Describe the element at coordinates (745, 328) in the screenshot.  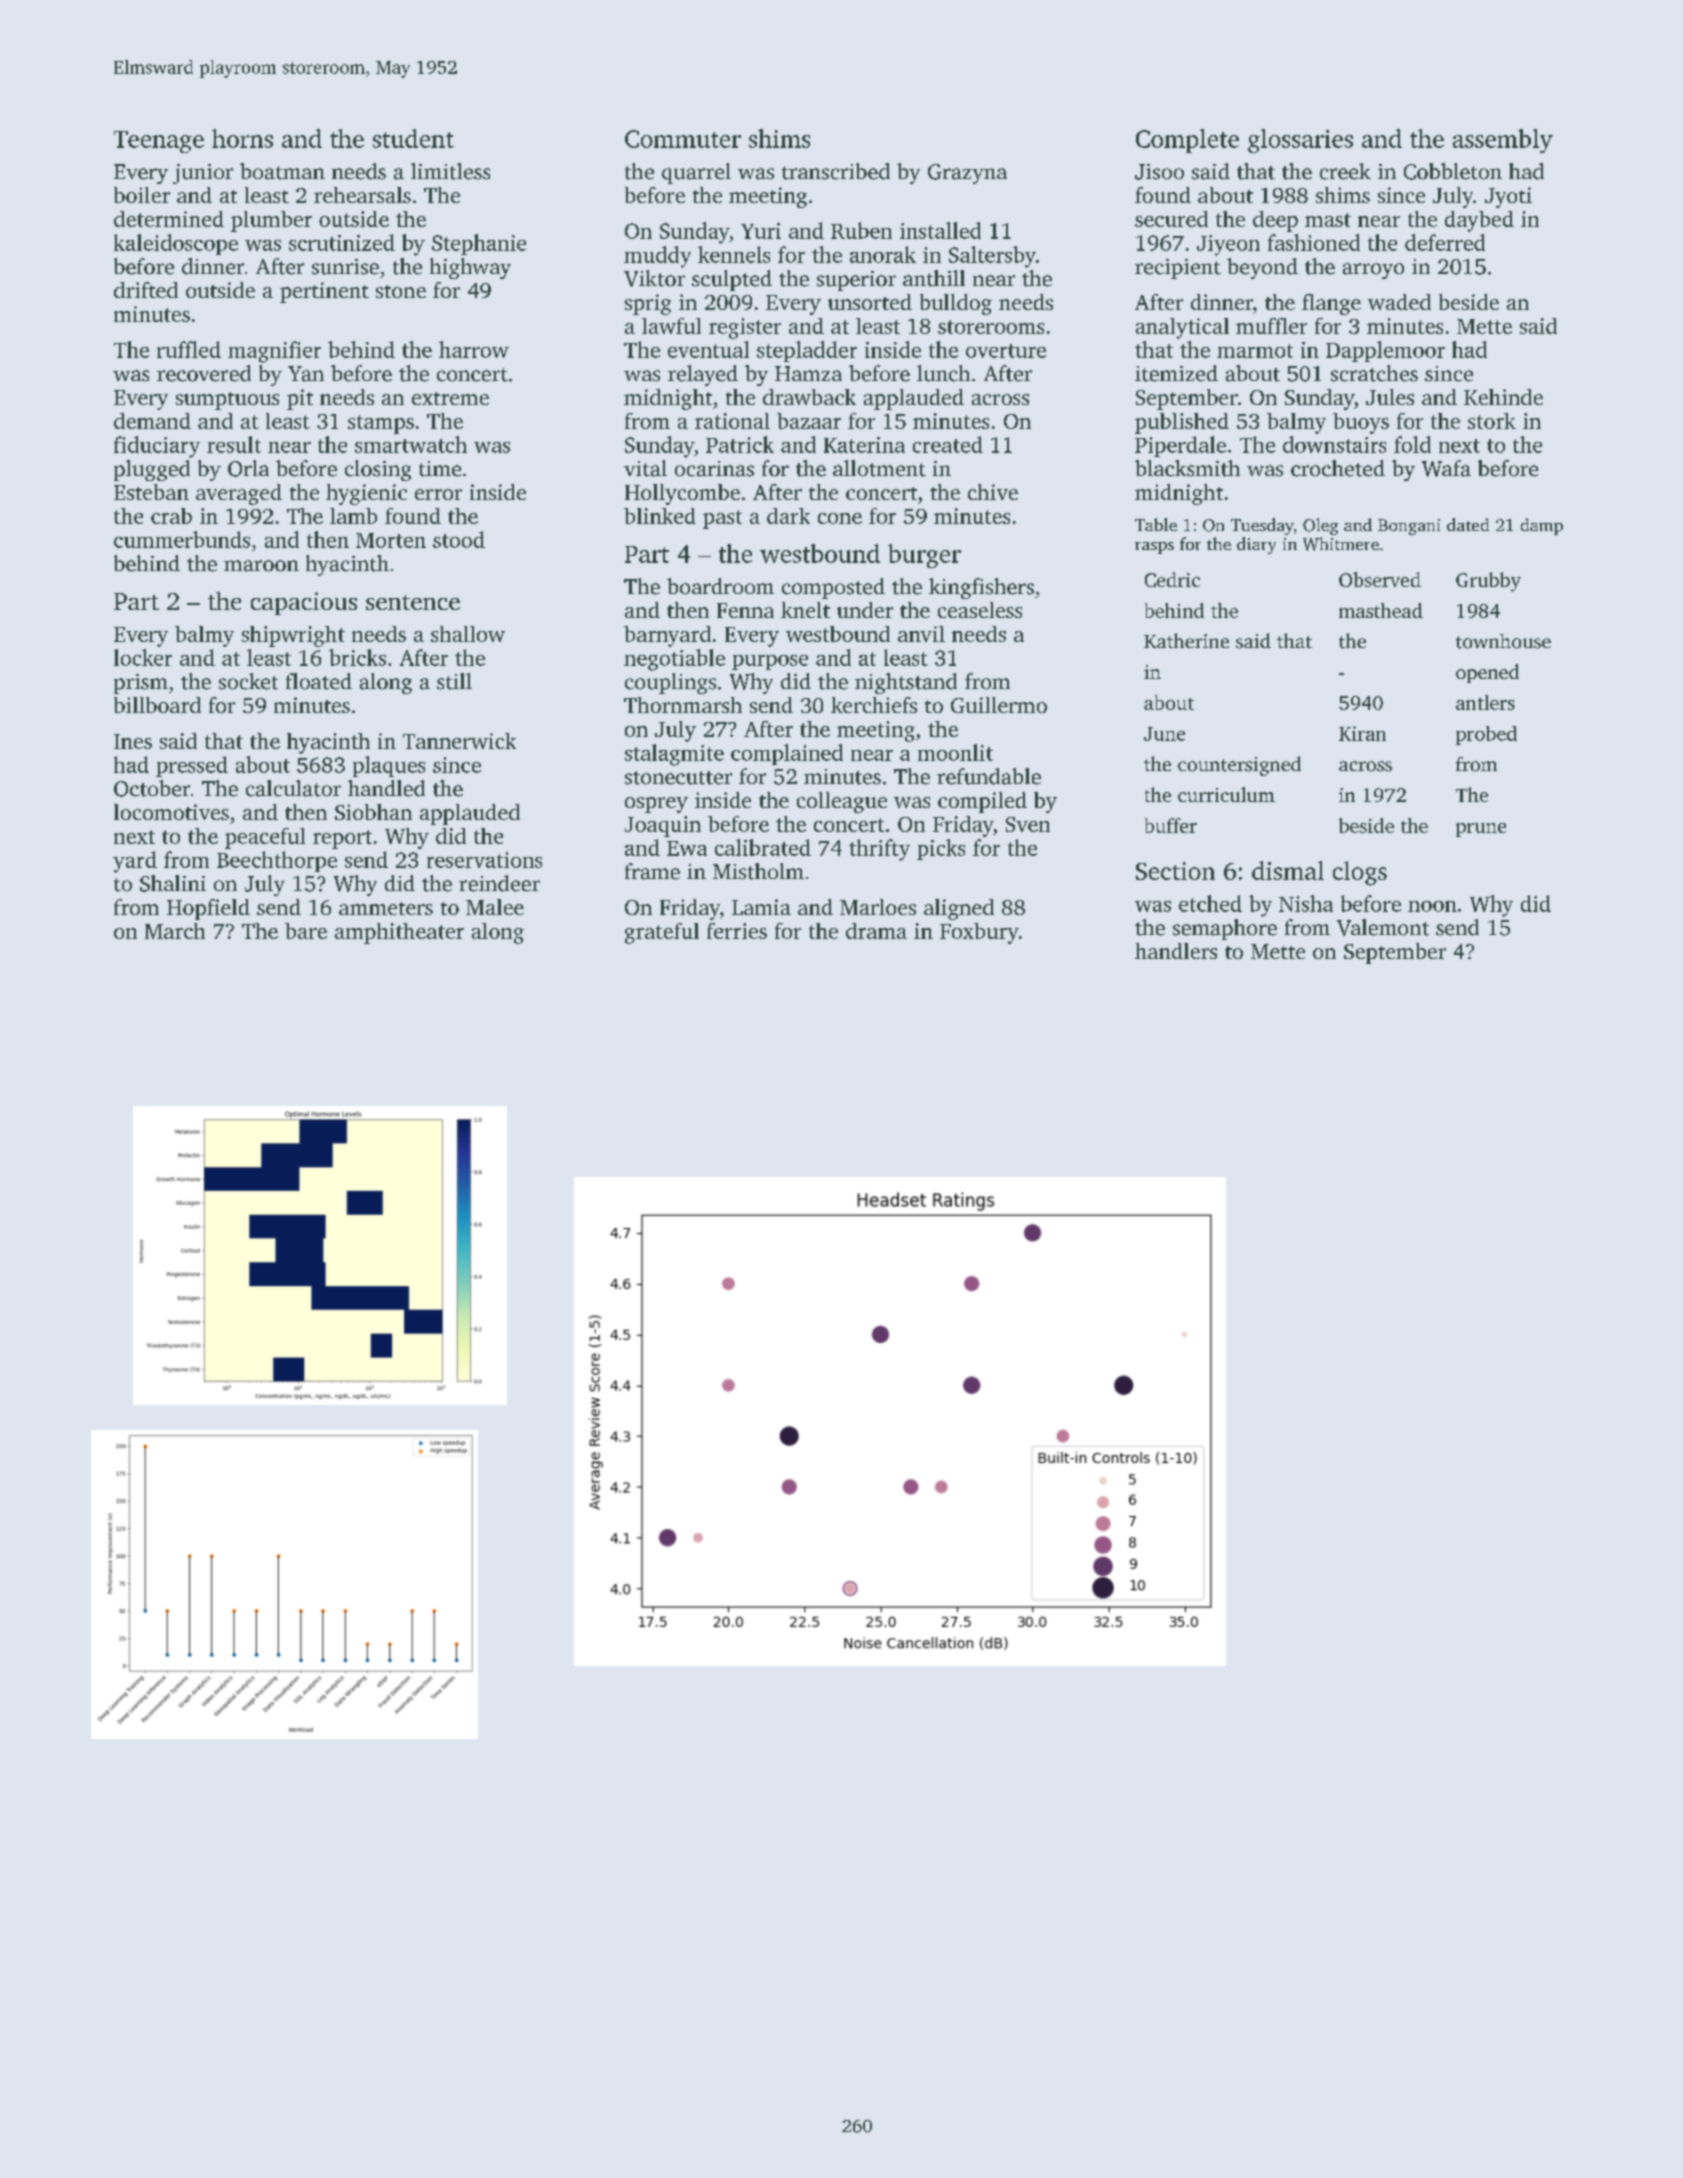
I see `register` at that location.
